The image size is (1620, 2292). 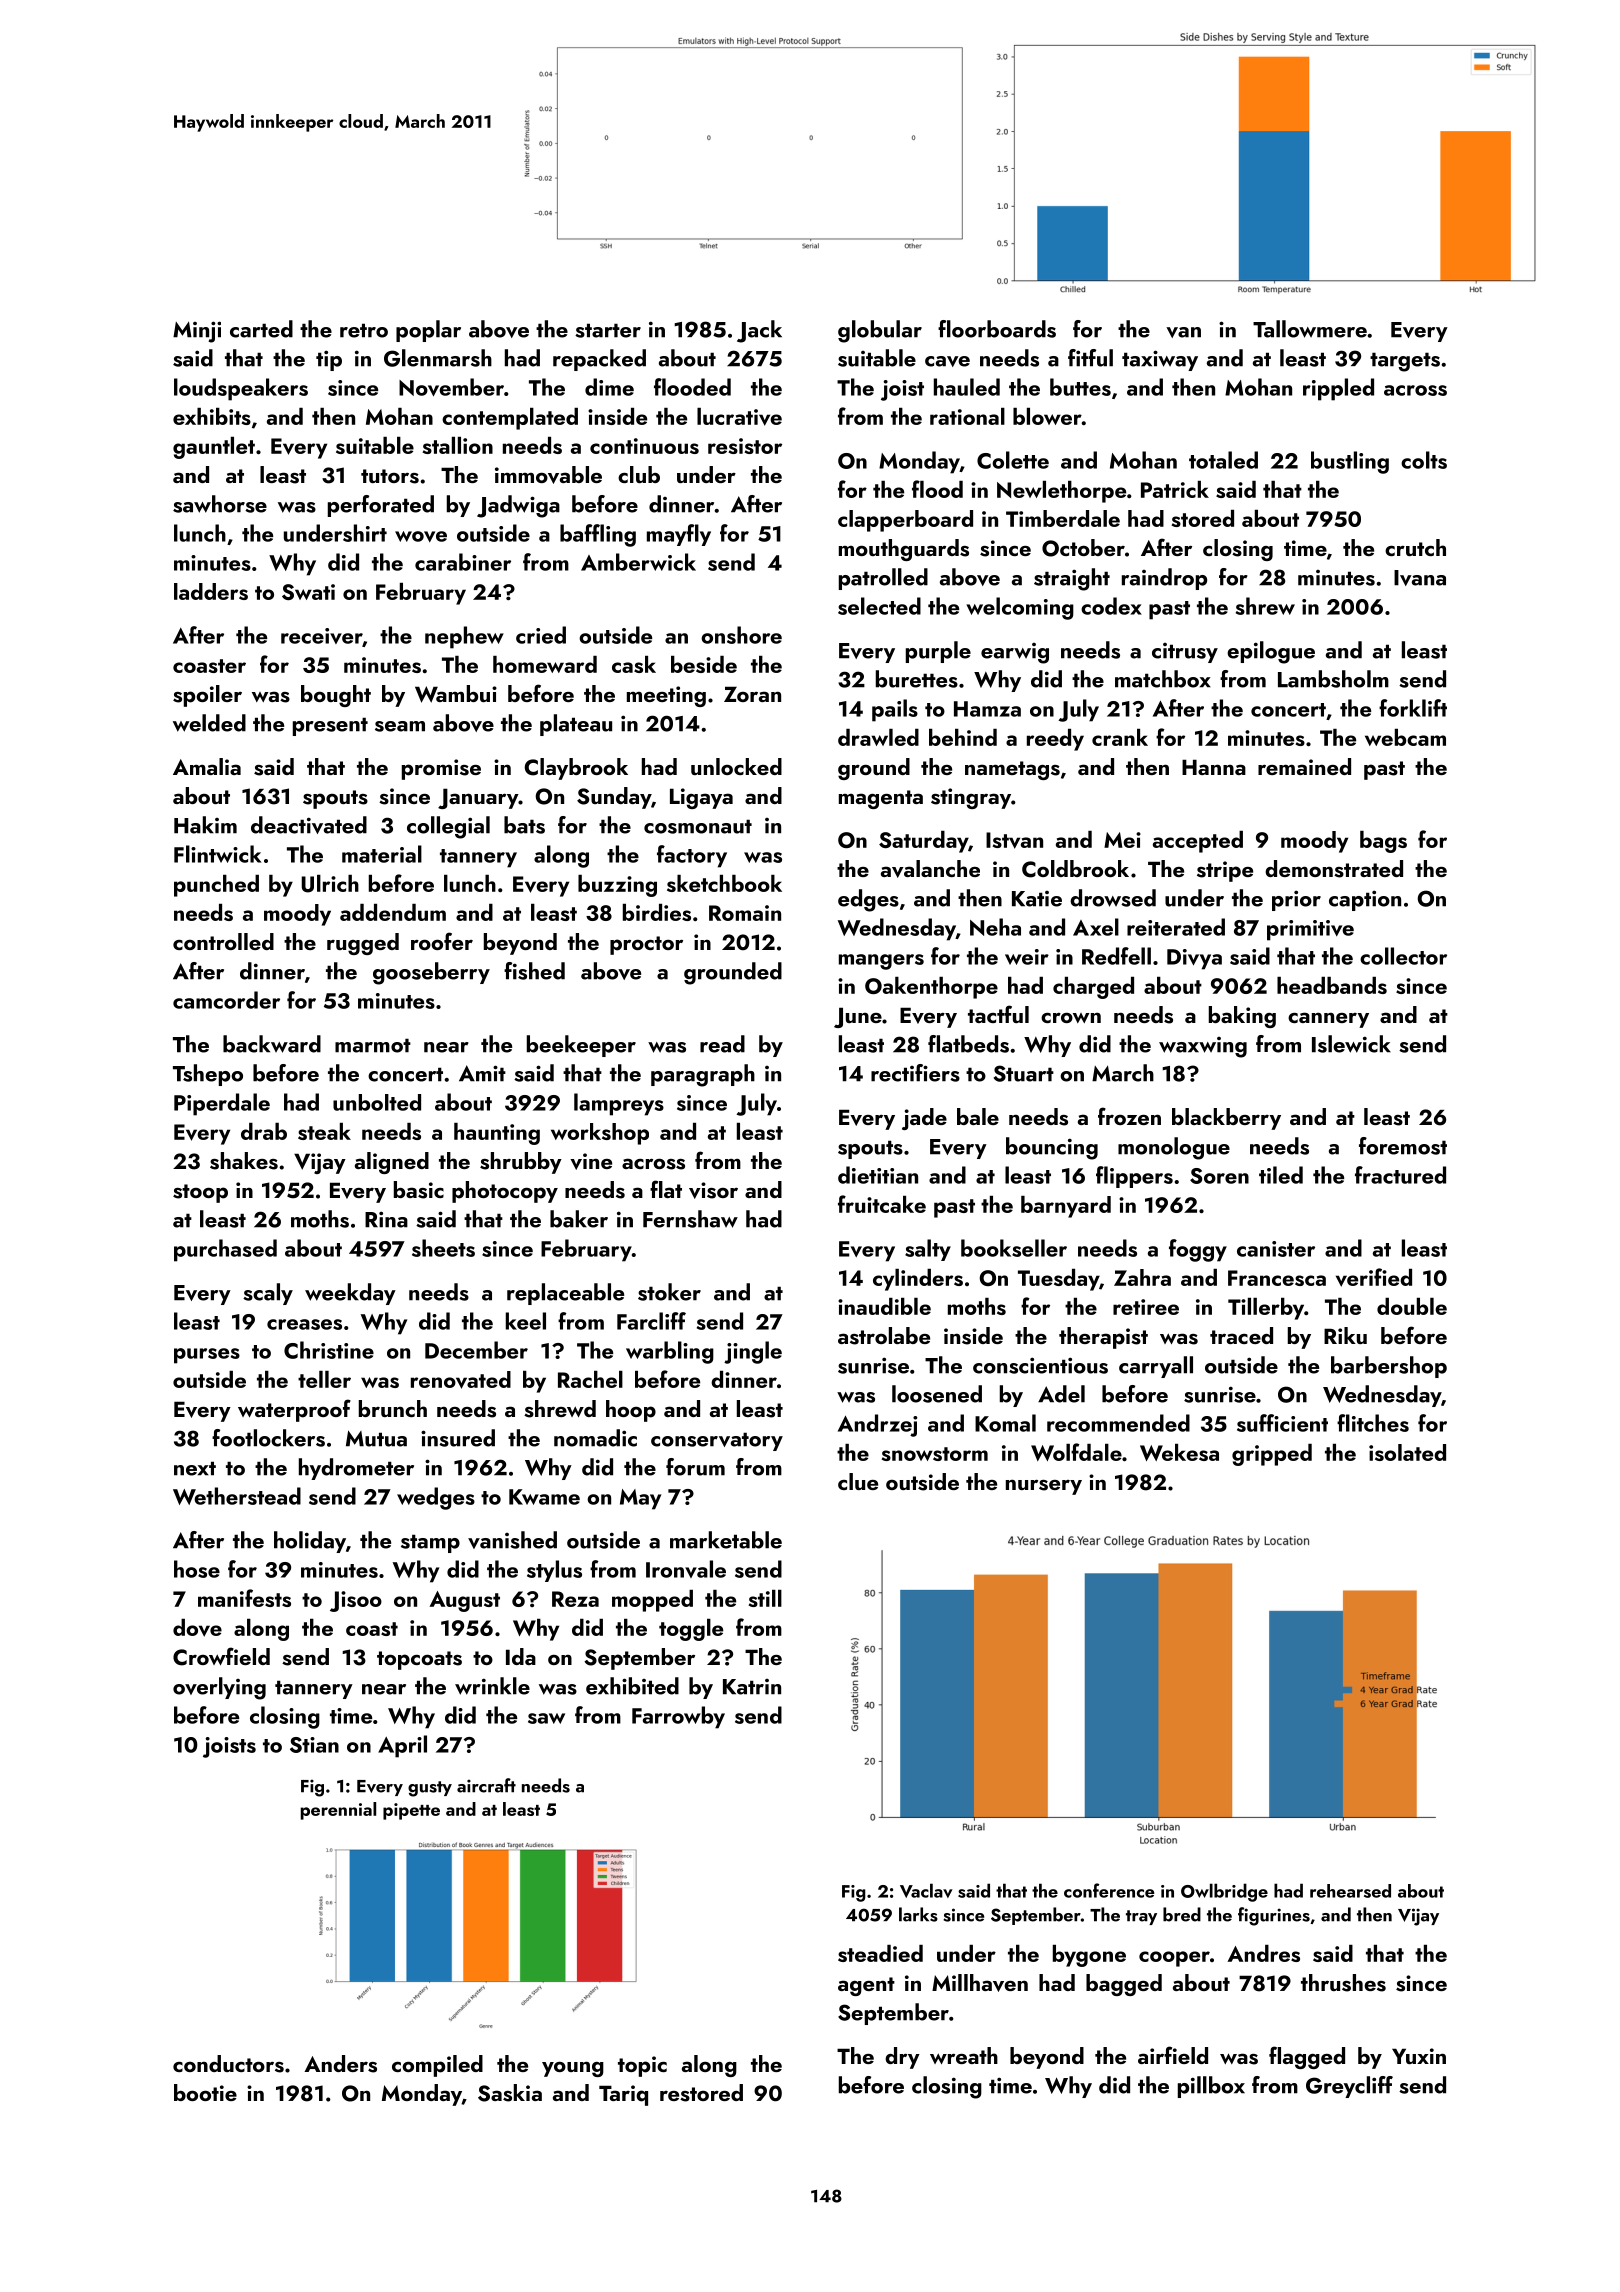 What do you see at coordinates (1310, 329) in the document?
I see `Tallowmere` at bounding box center [1310, 329].
